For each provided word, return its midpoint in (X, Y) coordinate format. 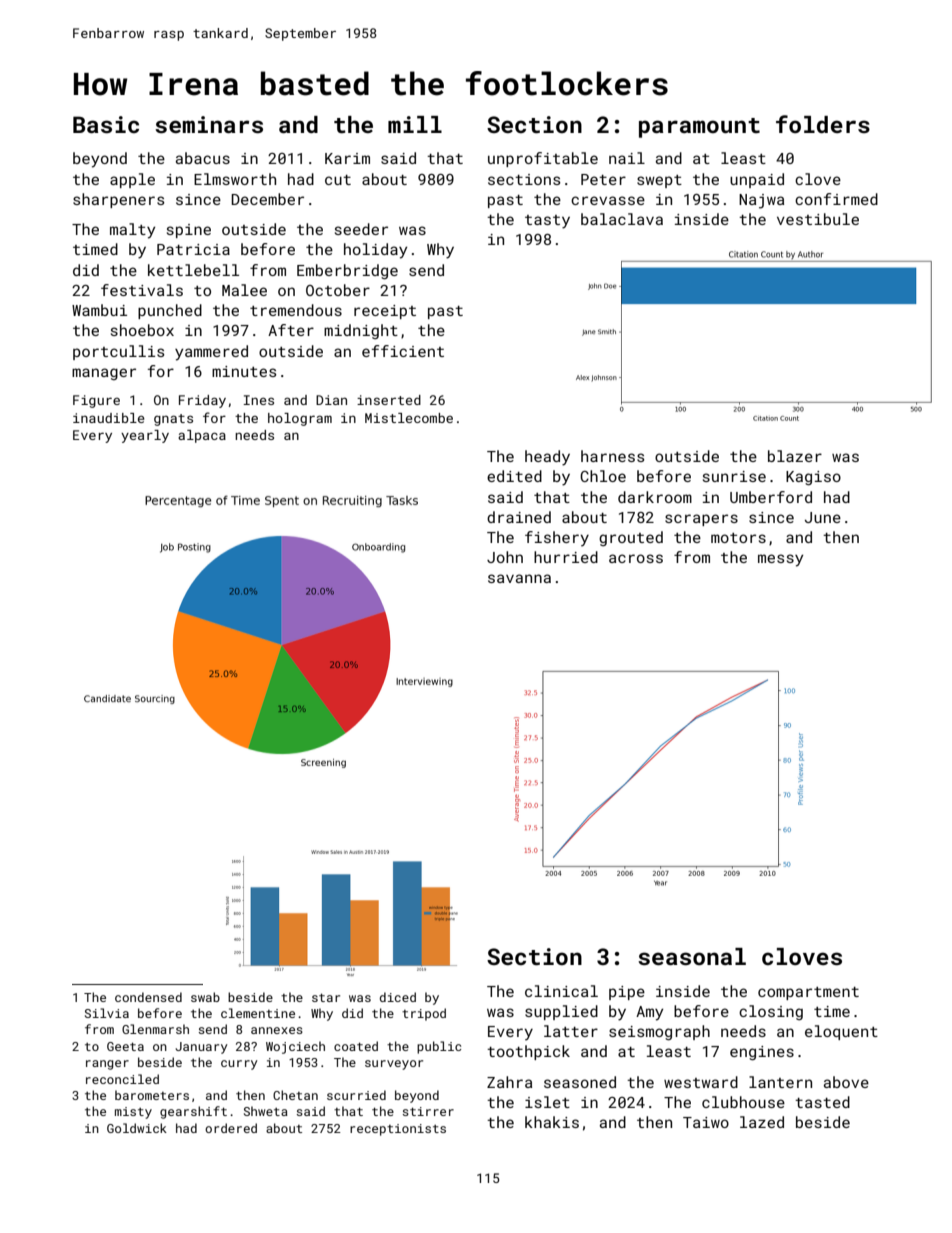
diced (398, 997)
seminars (209, 124)
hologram (300, 419)
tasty (547, 222)
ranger (107, 1065)
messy (780, 560)
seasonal (692, 956)
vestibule (818, 219)
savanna (519, 578)
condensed (148, 997)
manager (104, 374)
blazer (795, 456)
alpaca (202, 436)
